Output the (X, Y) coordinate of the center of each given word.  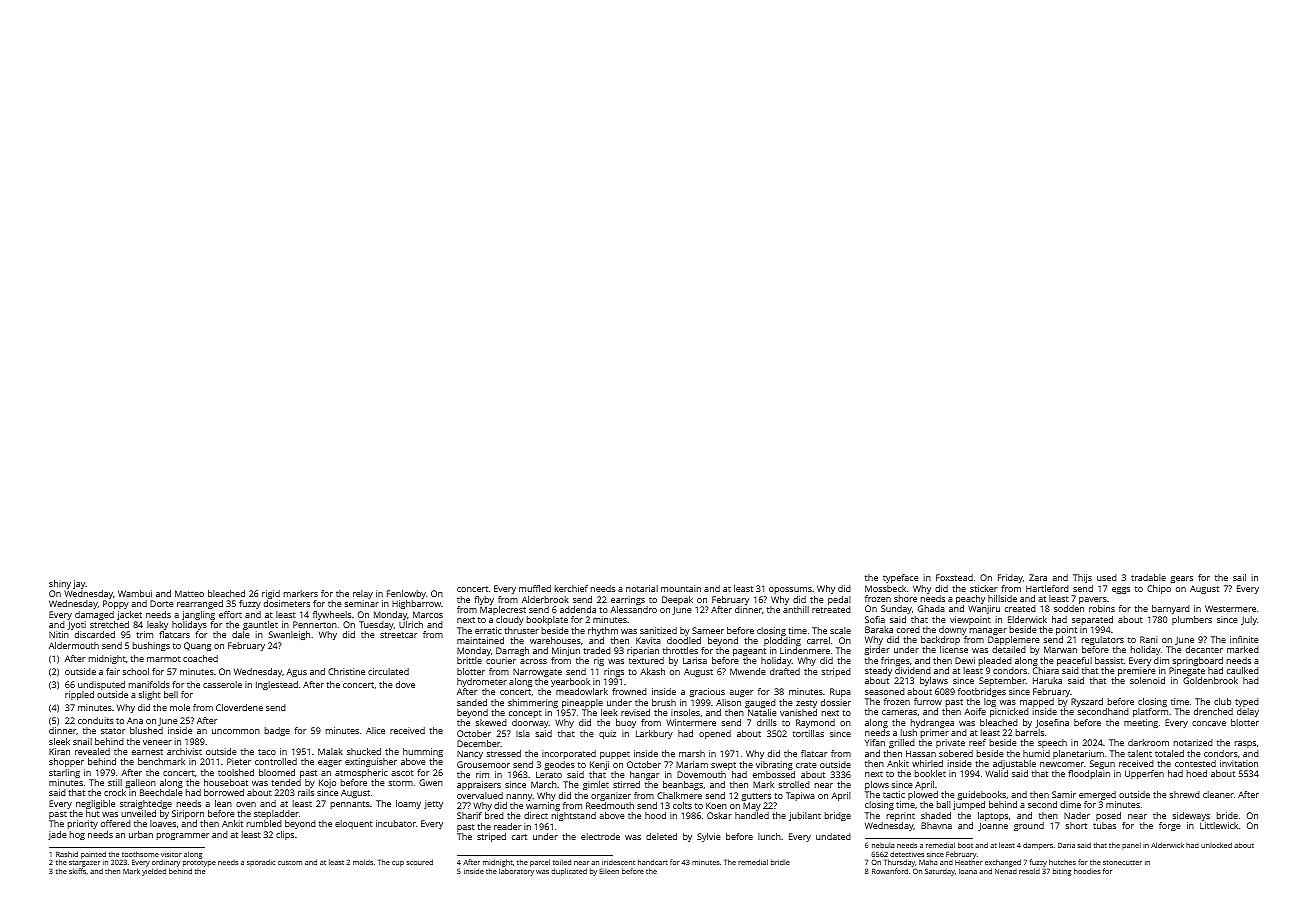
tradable (1148, 577)
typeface (901, 578)
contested (1195, 763)
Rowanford (890, 871)
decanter (1204, 649)
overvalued (480, 795)
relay (363, 594)
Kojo (327, 783)
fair (113, 671)
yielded (154, 872)
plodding (782, 641)
